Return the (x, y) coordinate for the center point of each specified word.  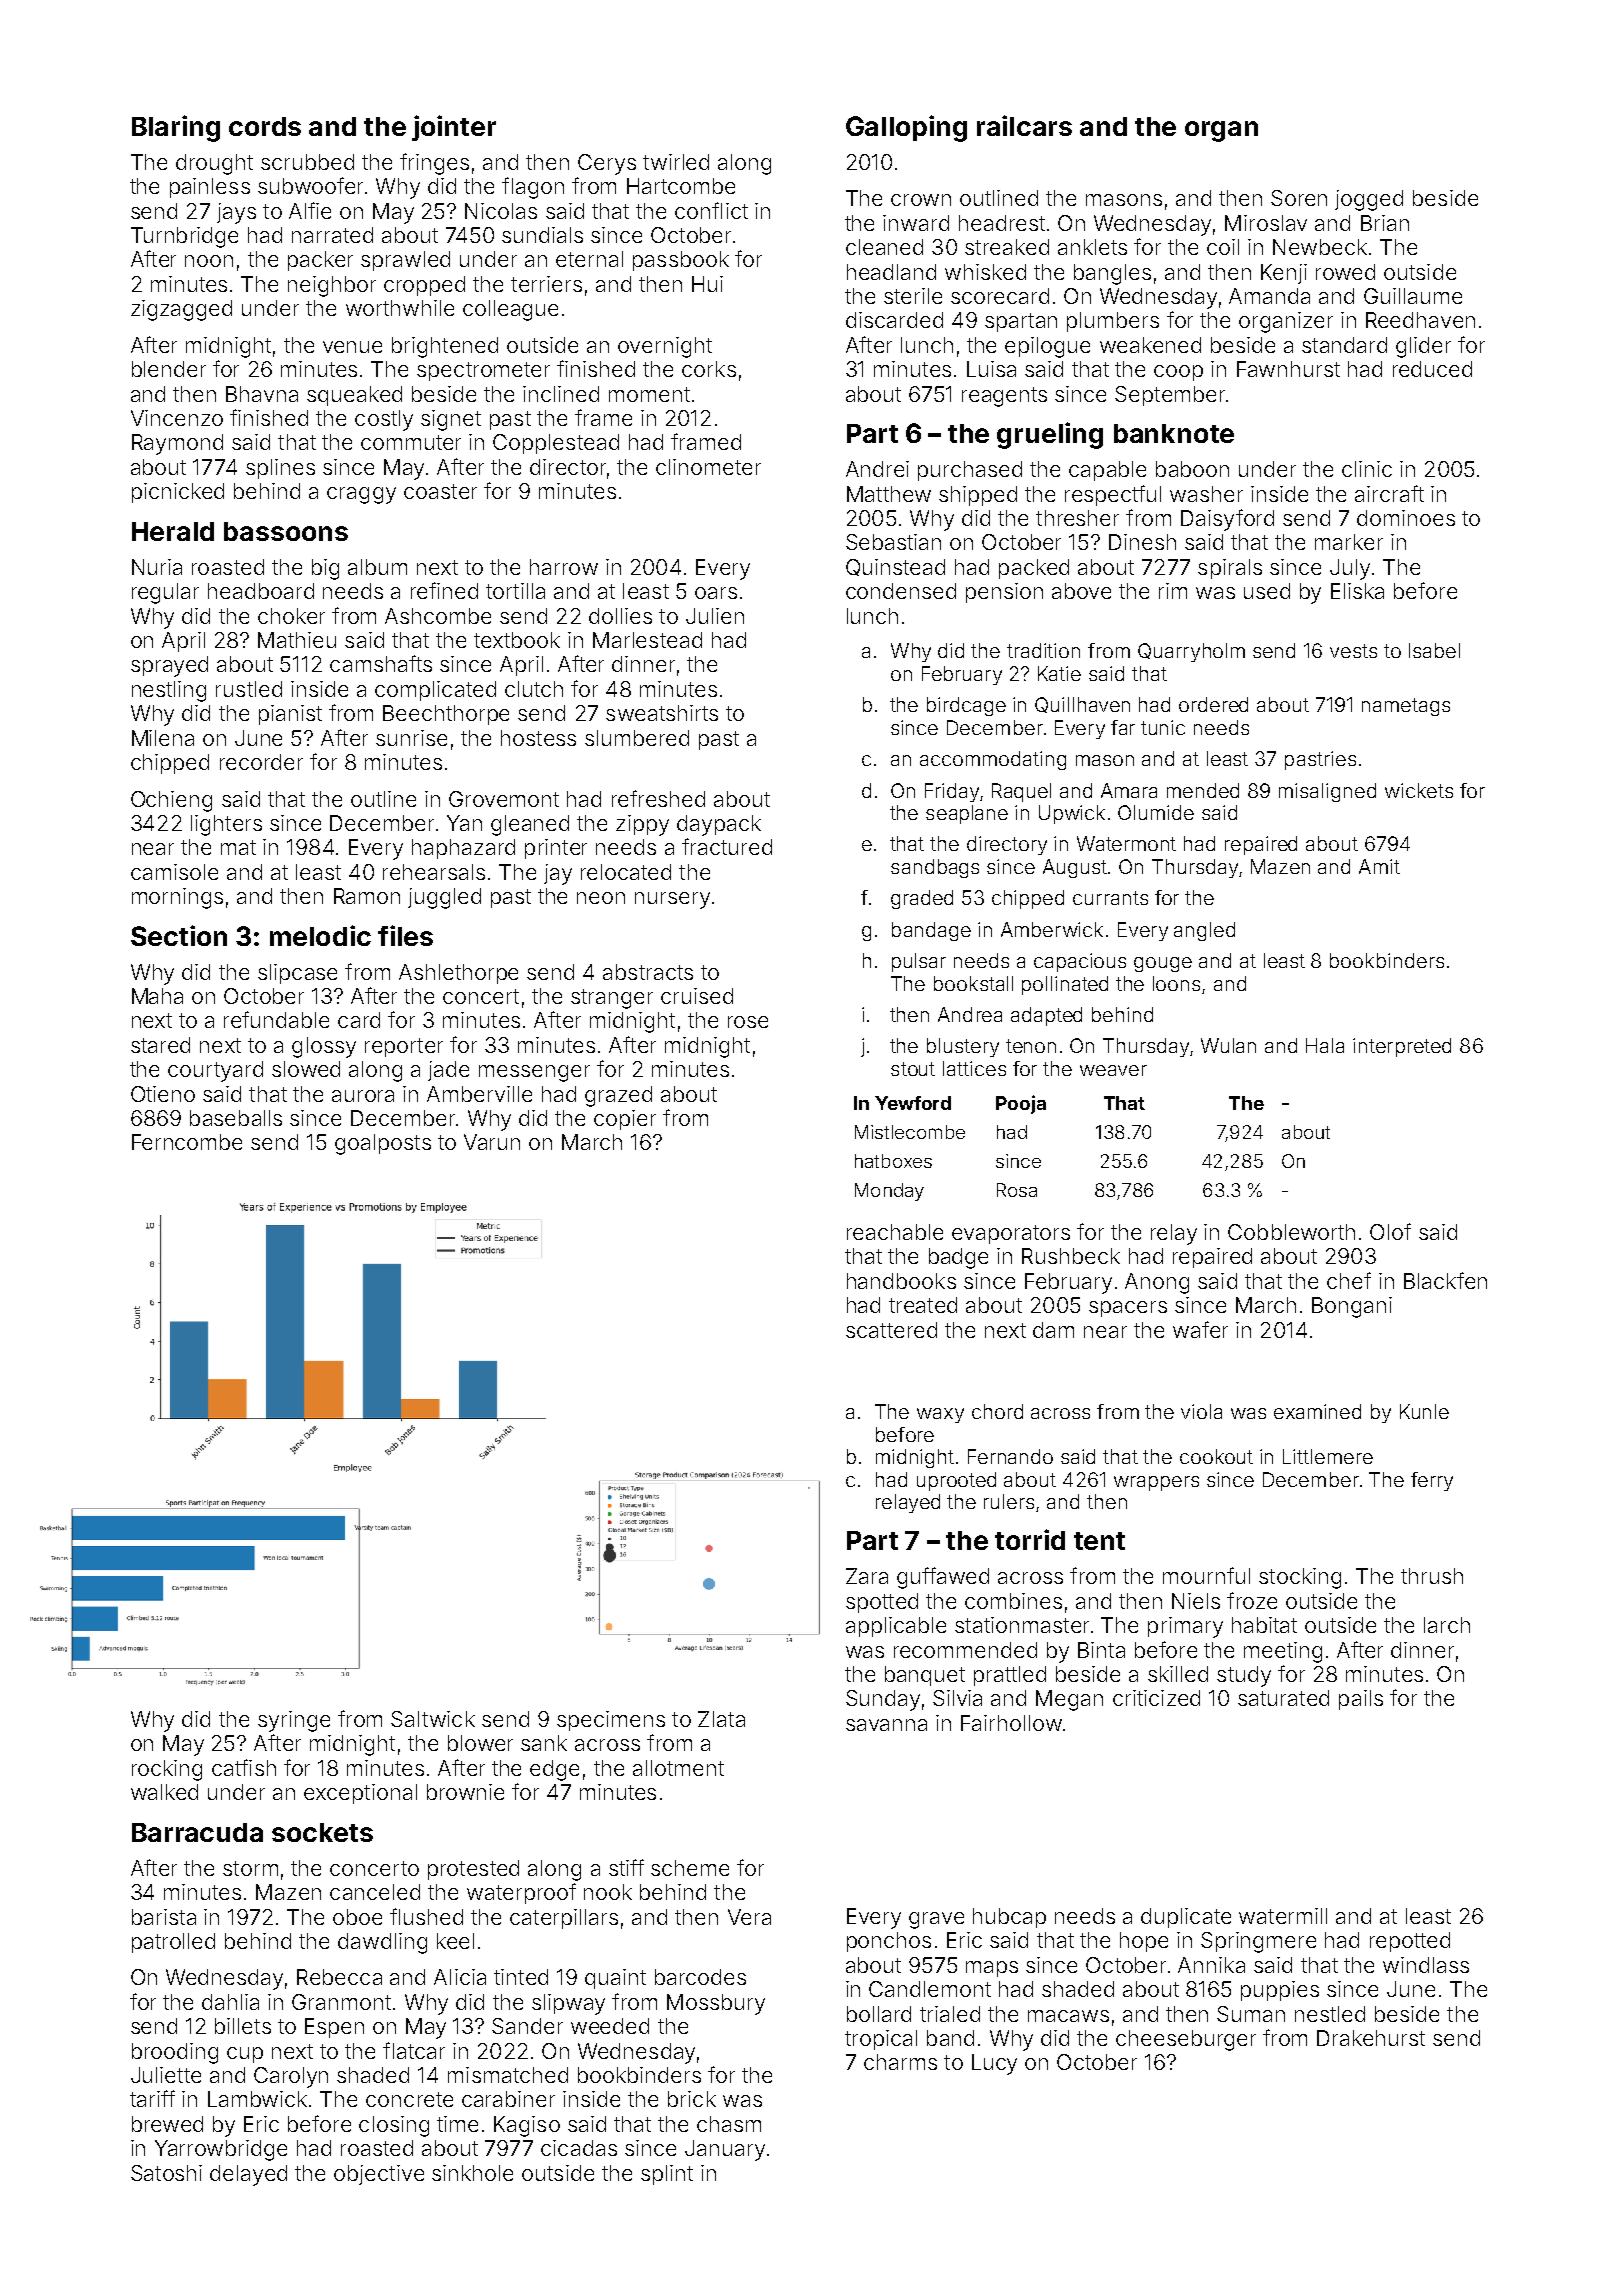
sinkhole (472, 2173)
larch (1447, 1625)
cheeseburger (1186, 2040)
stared (160, 1045)
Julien (715, 616)
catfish (244, 1767)
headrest (1002, 223)
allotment (678, 1768)
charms (900, 2062)
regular (165, 593)
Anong (1157, 1283)
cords (265, 126)
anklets (1092, 247)
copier (625, 1120)
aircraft (1389, 493)
